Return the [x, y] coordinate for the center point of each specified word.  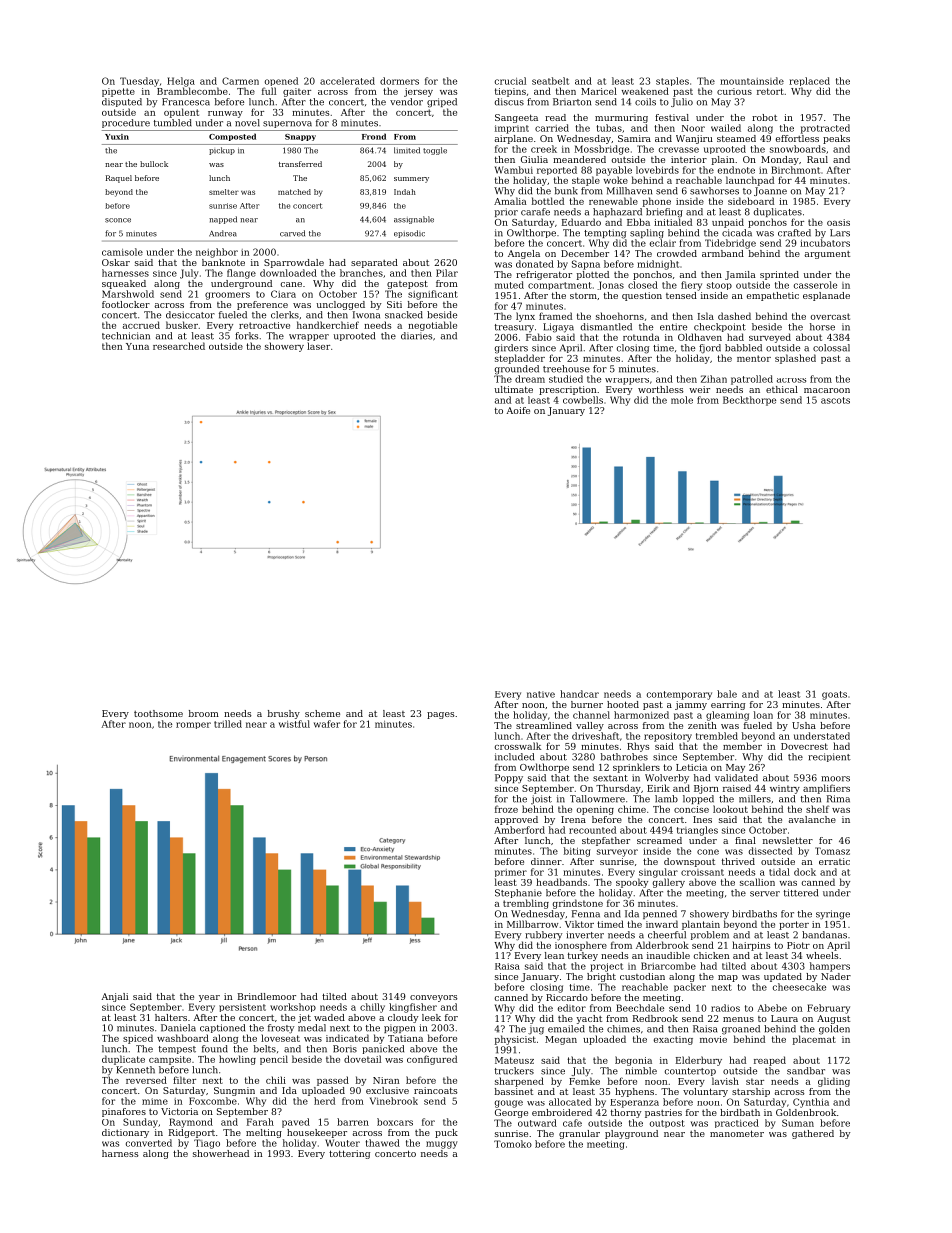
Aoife [518, 410]
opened [281, 81]
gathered [813, 1134]
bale [727, 694]
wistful [294, 724]
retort [770, 91]
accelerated [347, 81]
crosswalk [518, 746]
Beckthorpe [749, 401]
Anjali [114, 997]
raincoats [436, 1090]
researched [179, 346]
